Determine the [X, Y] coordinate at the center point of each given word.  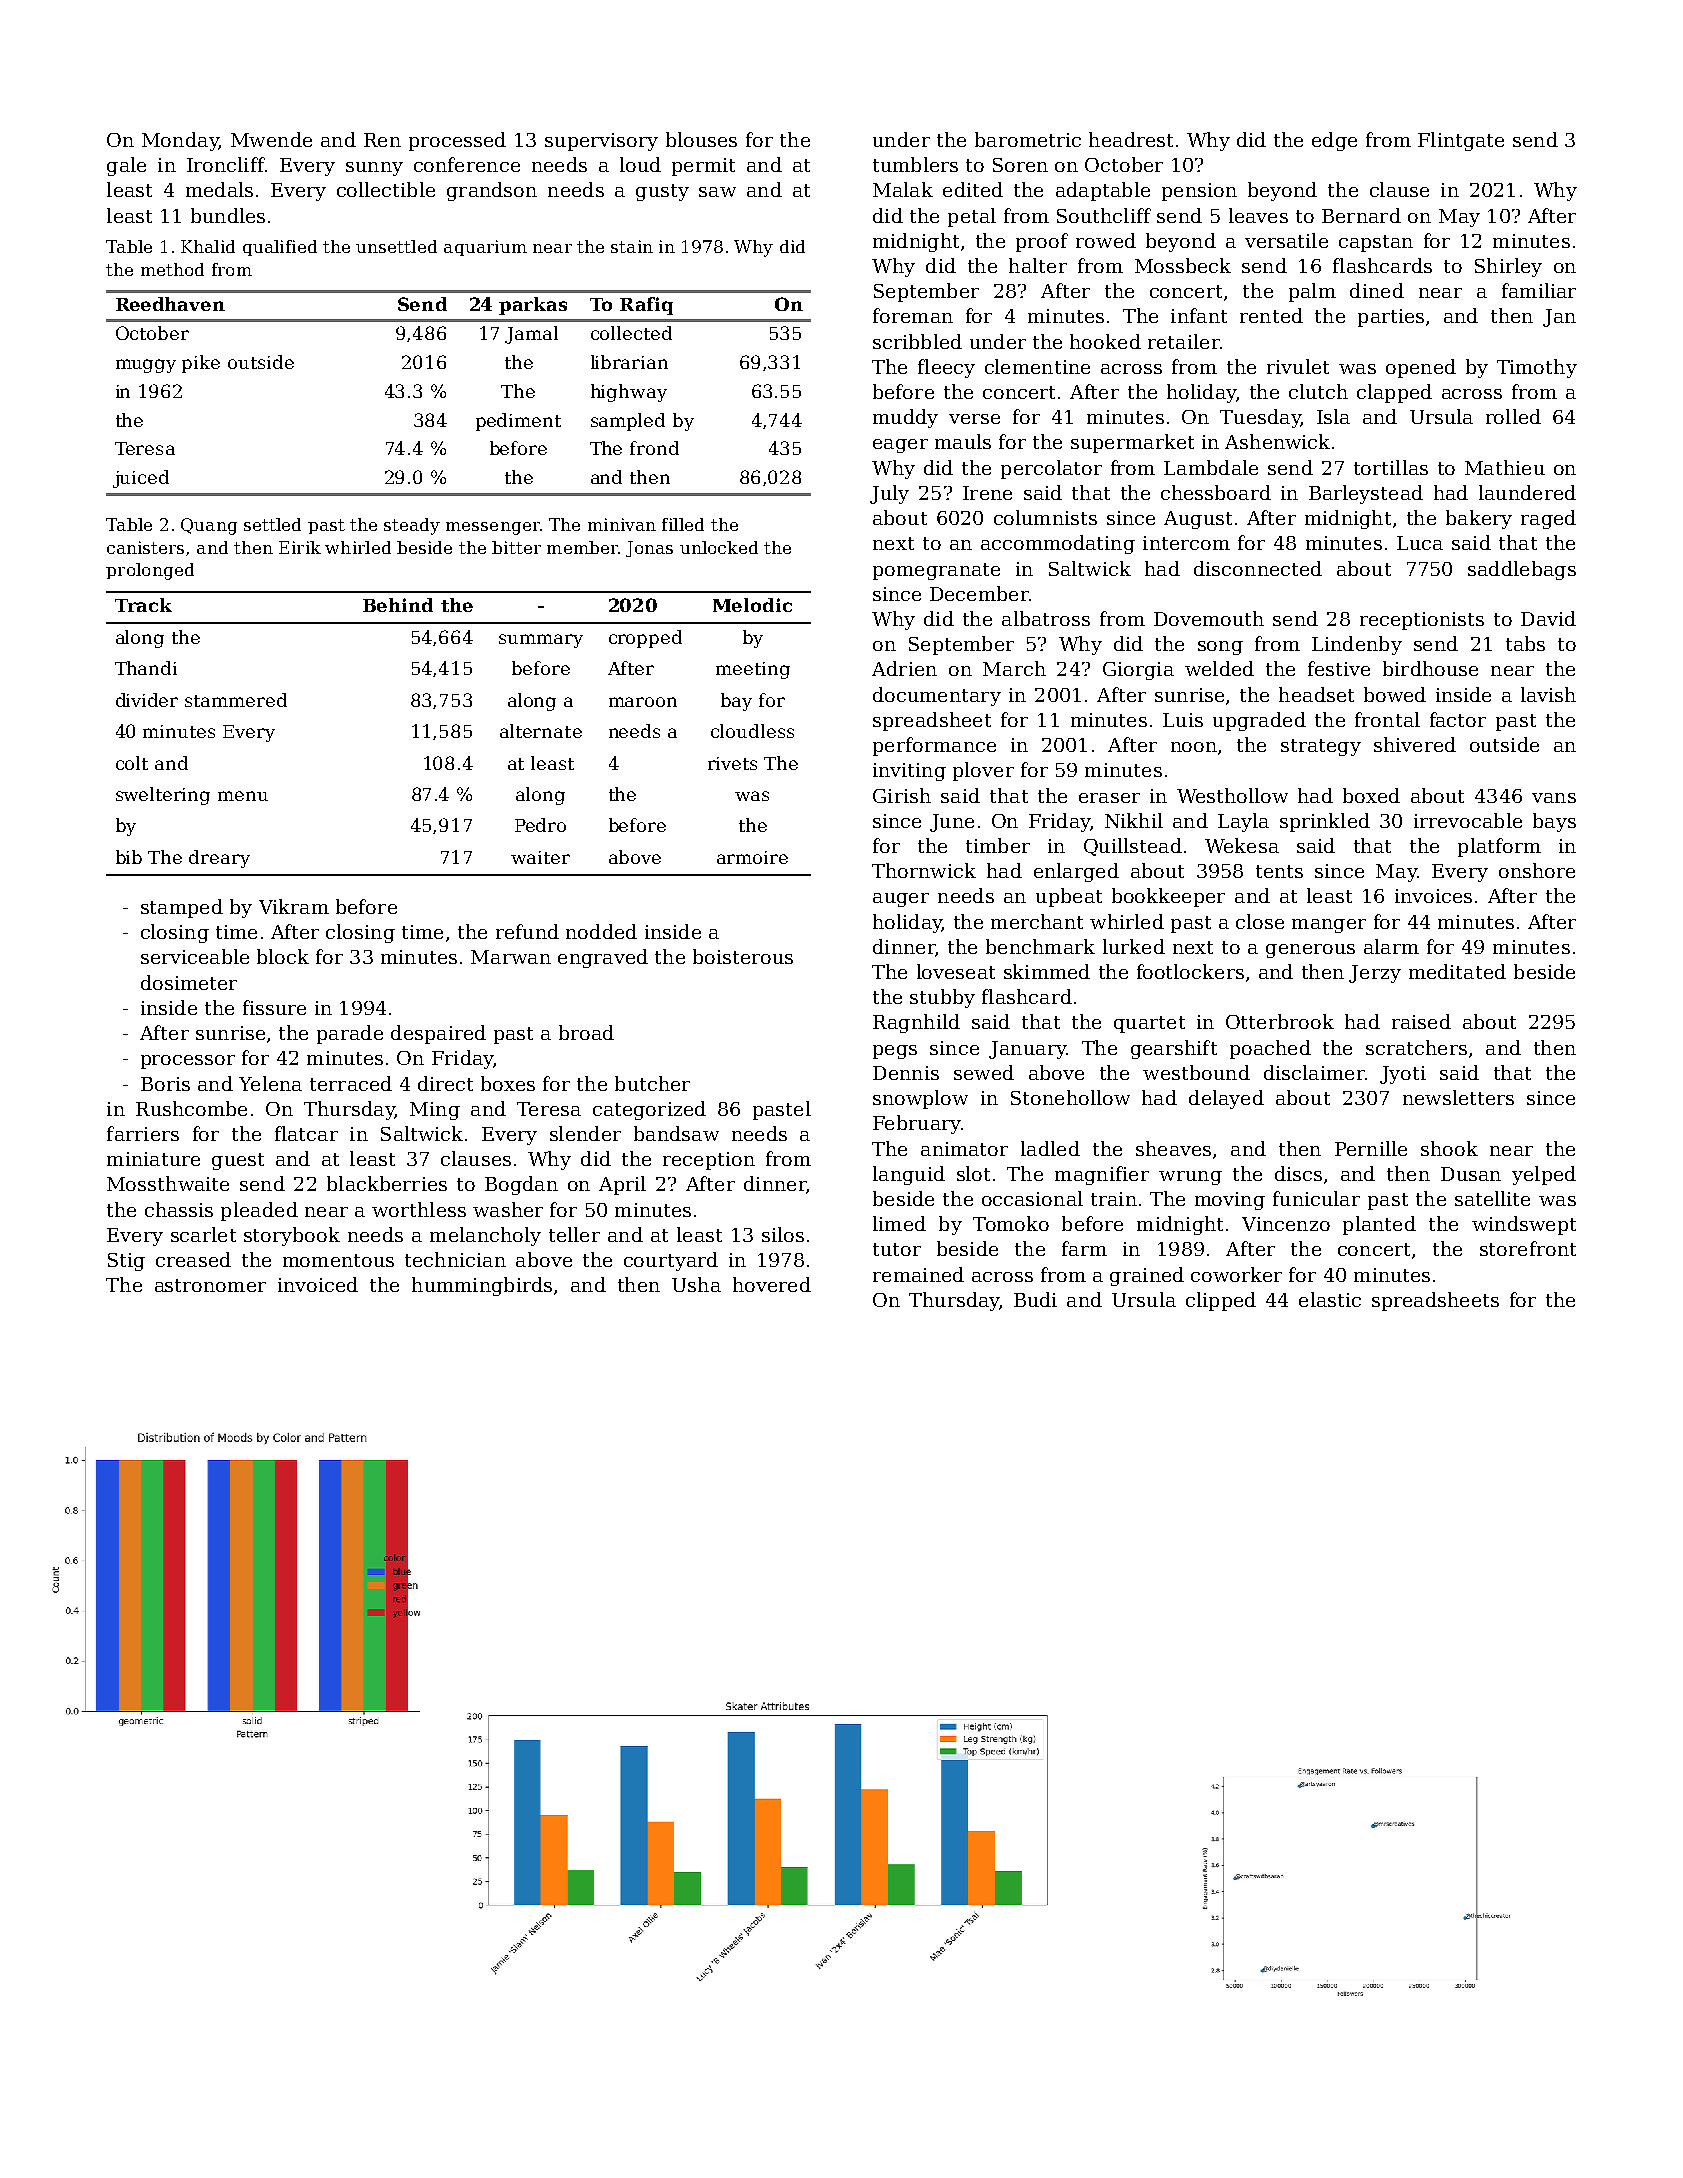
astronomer [210, 1285]
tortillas [1391, 467]
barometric [1028, 139]
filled [683, 524]
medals [219, 189]
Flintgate [1461, 141]
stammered [236, 700]
